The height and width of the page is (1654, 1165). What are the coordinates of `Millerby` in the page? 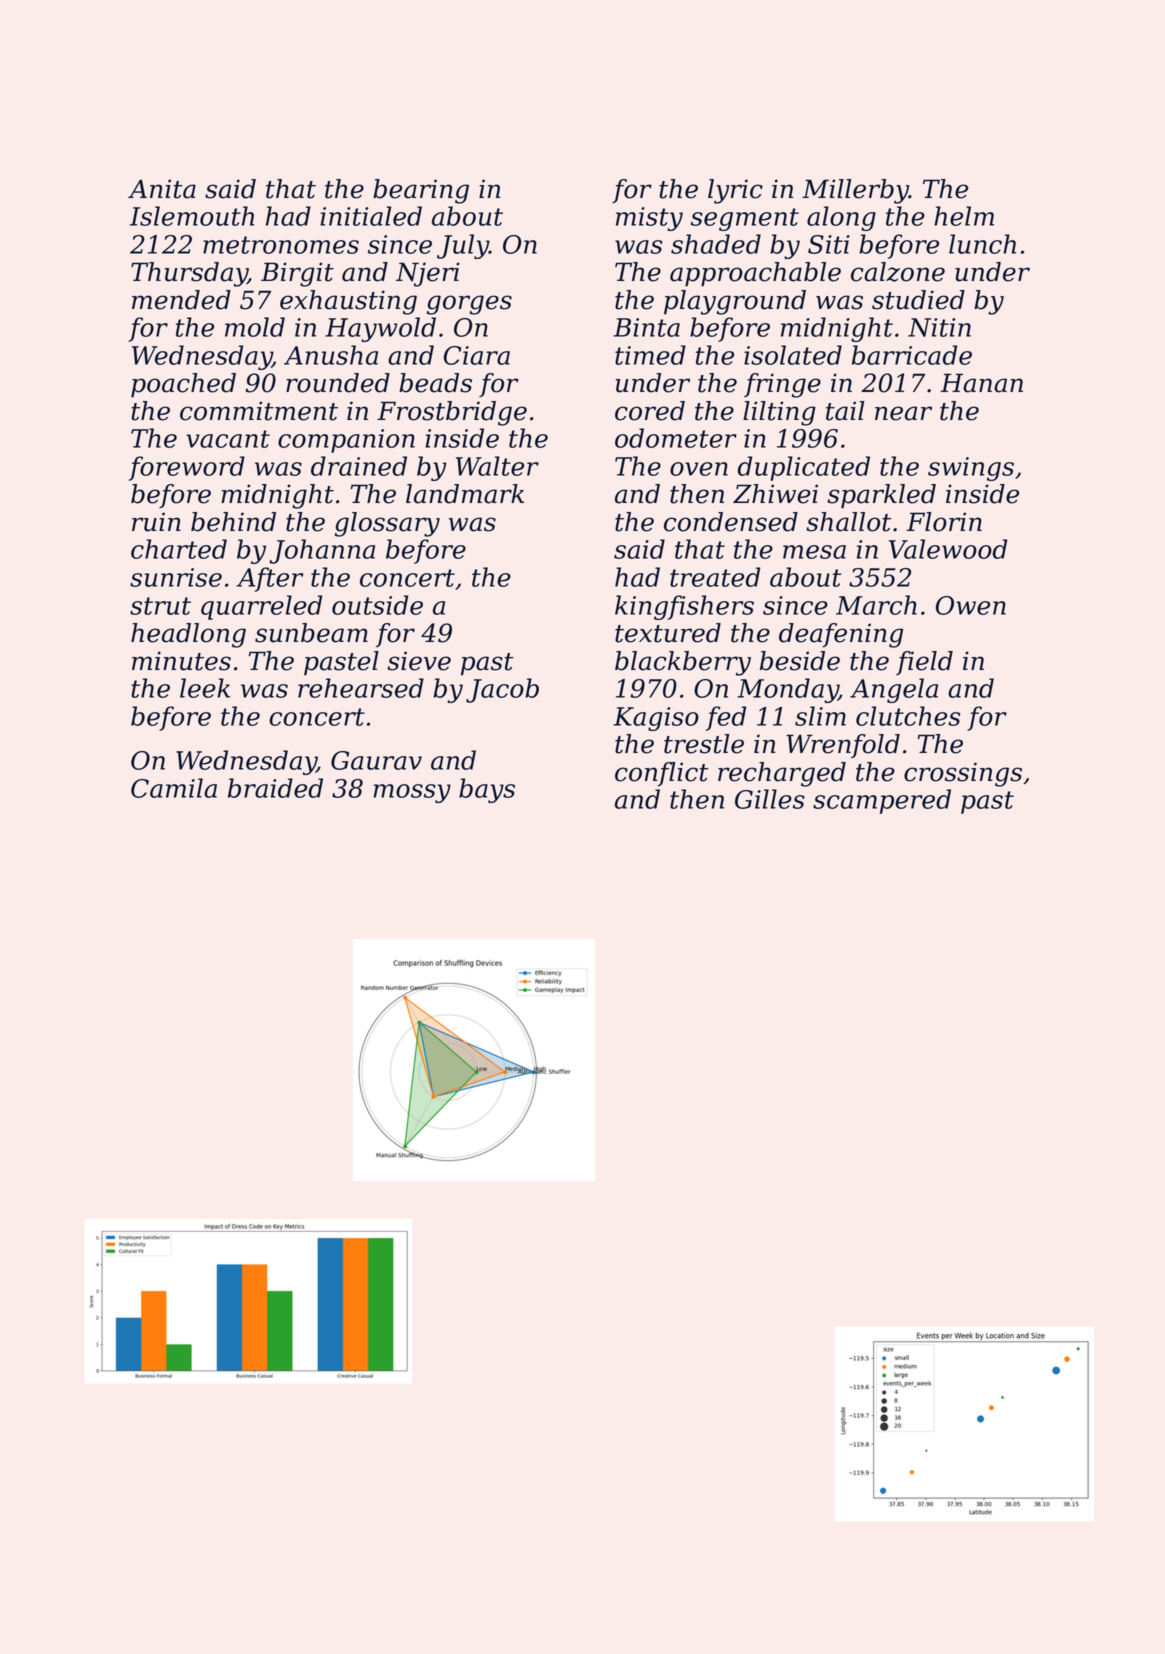 It's located at (855, 191).
